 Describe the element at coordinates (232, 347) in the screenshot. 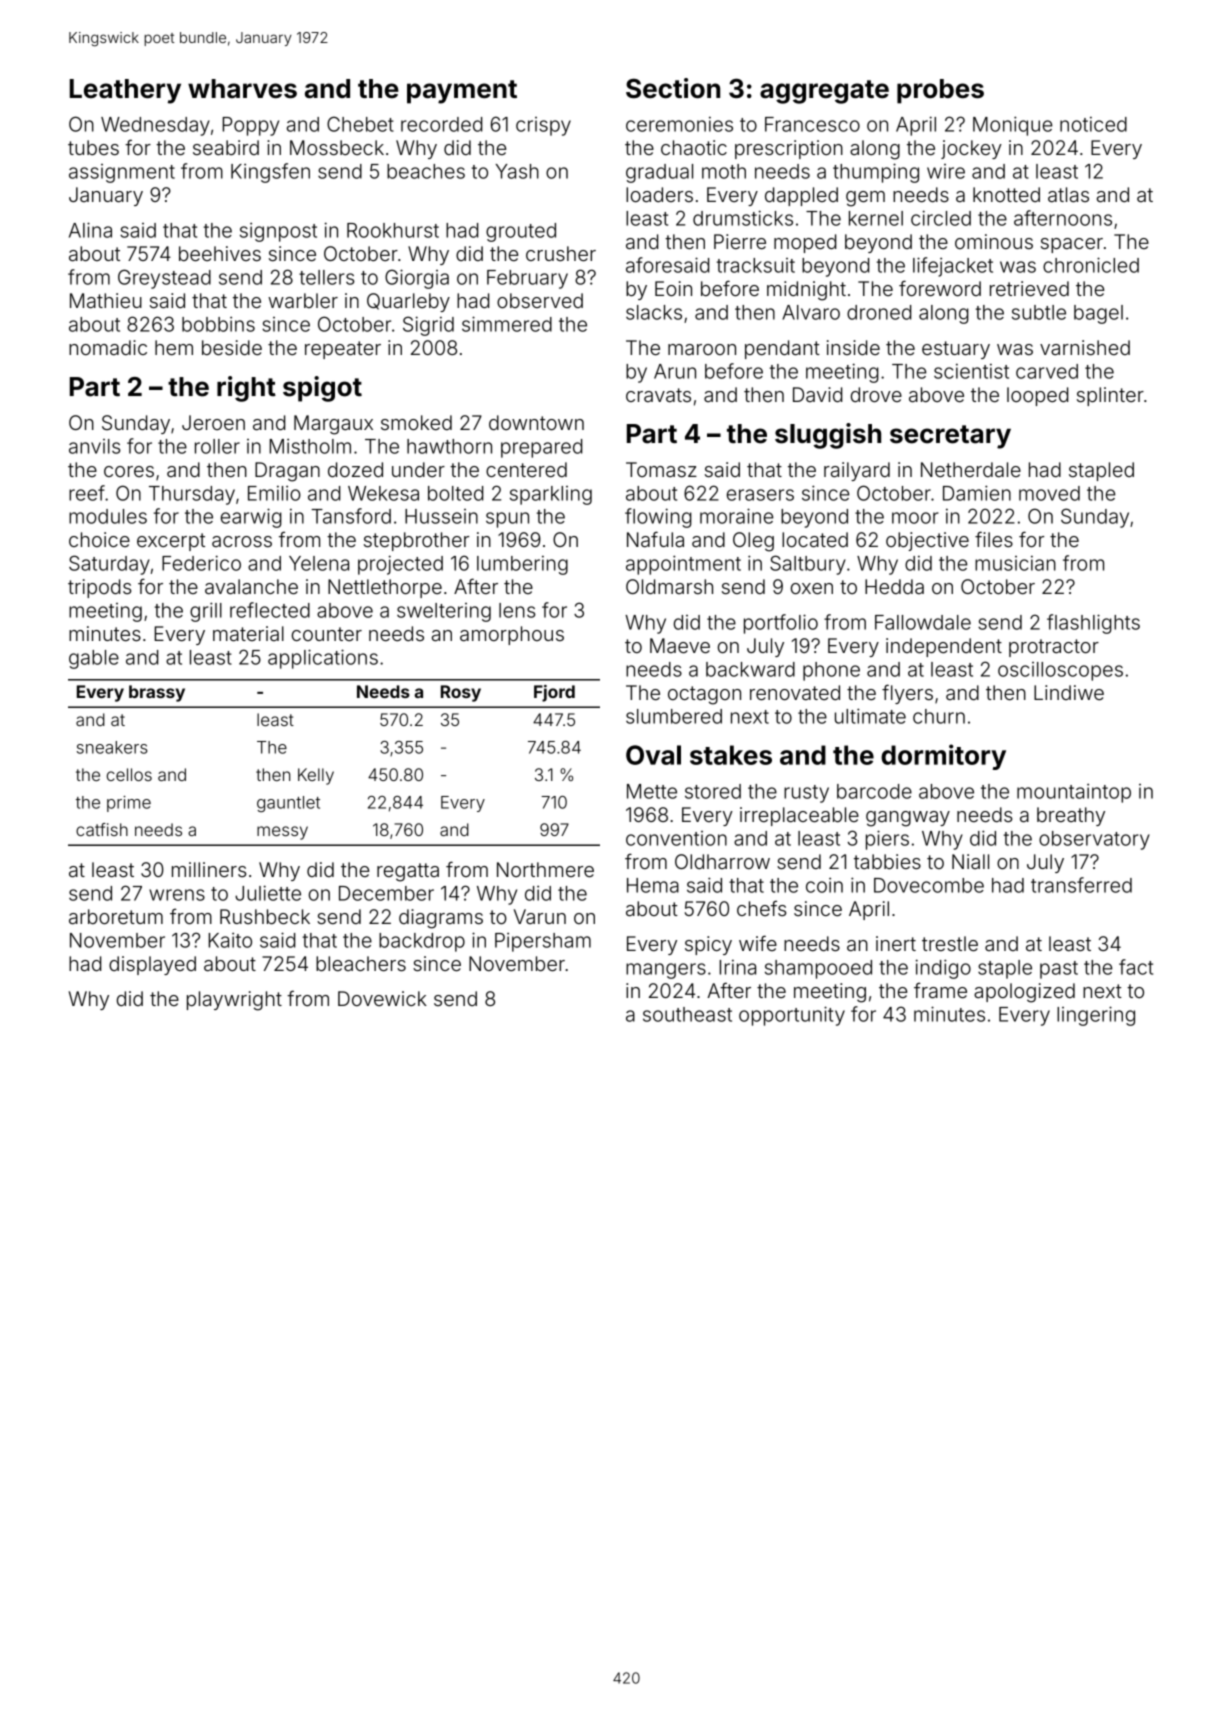

I see `beside` at that location.
